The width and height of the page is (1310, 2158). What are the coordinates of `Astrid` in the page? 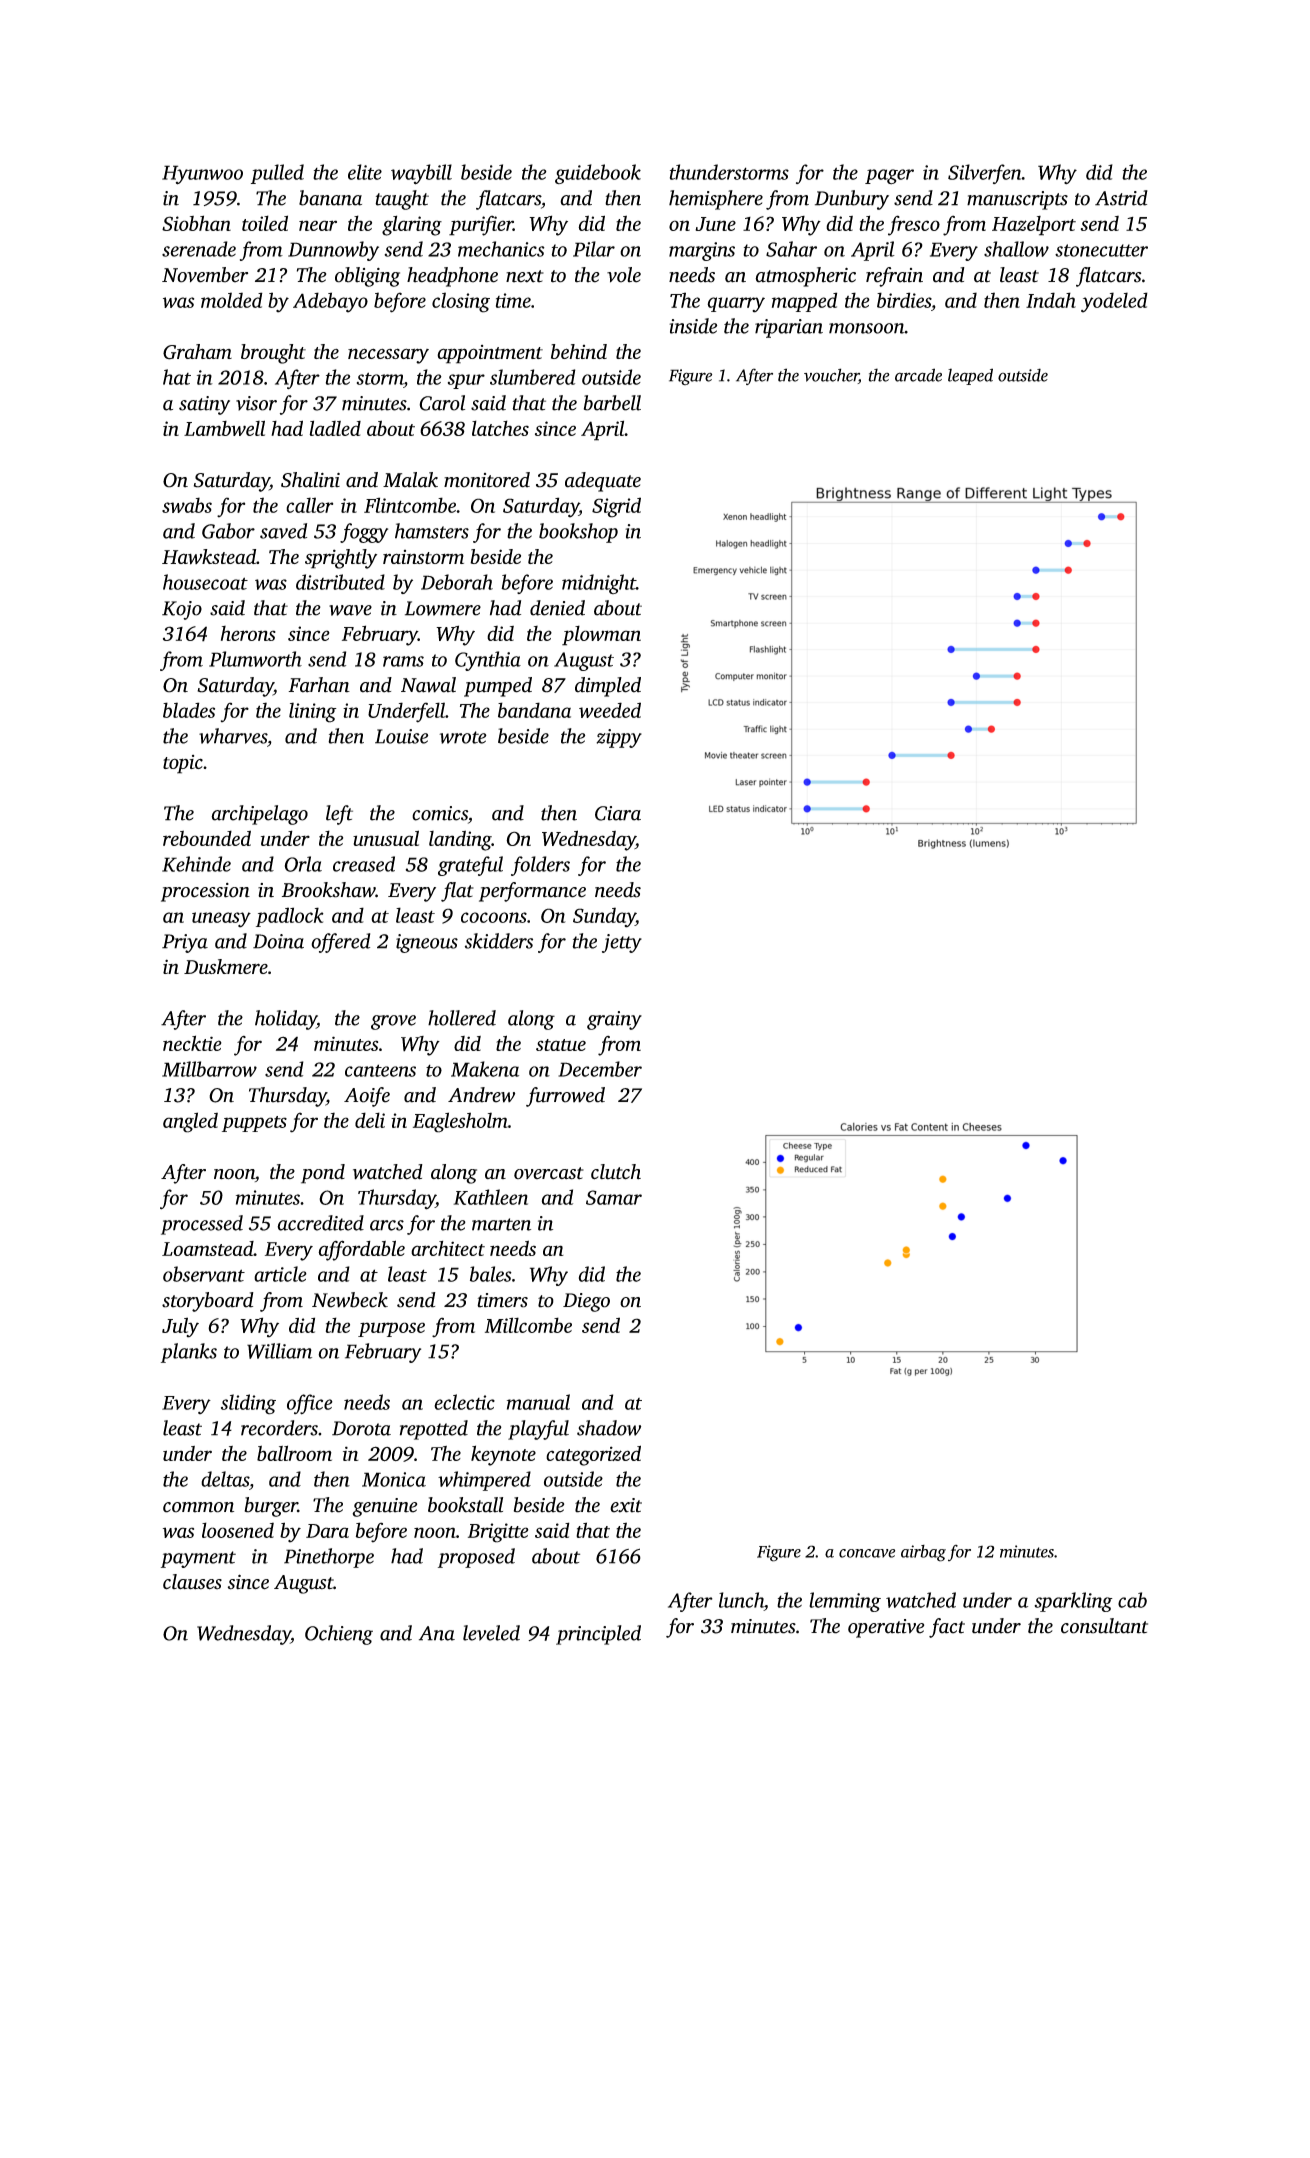 It's located at (1121, 198).
